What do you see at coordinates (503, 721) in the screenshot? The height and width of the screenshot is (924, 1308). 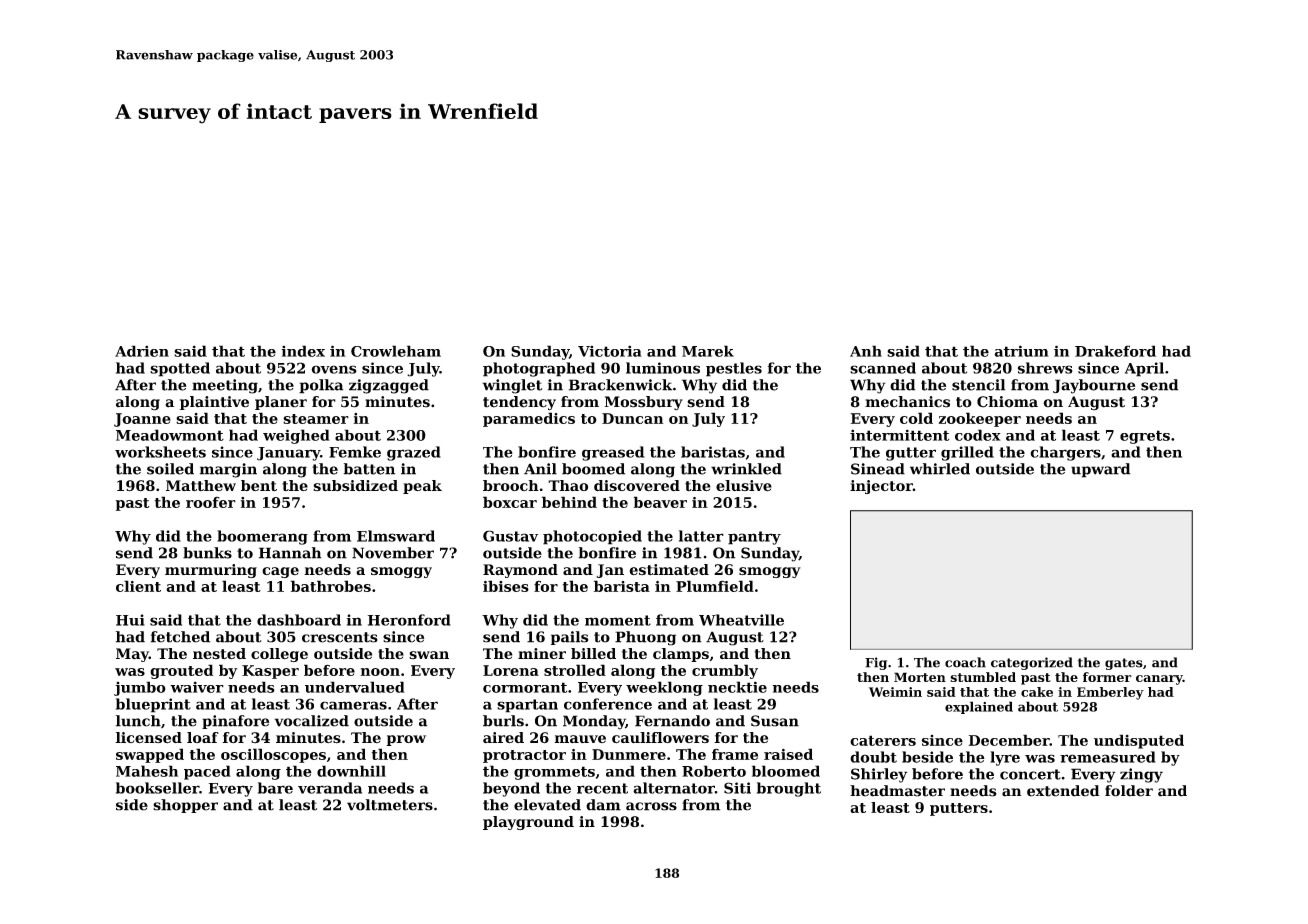 I see `burls` at bounding box center [503, 721].
